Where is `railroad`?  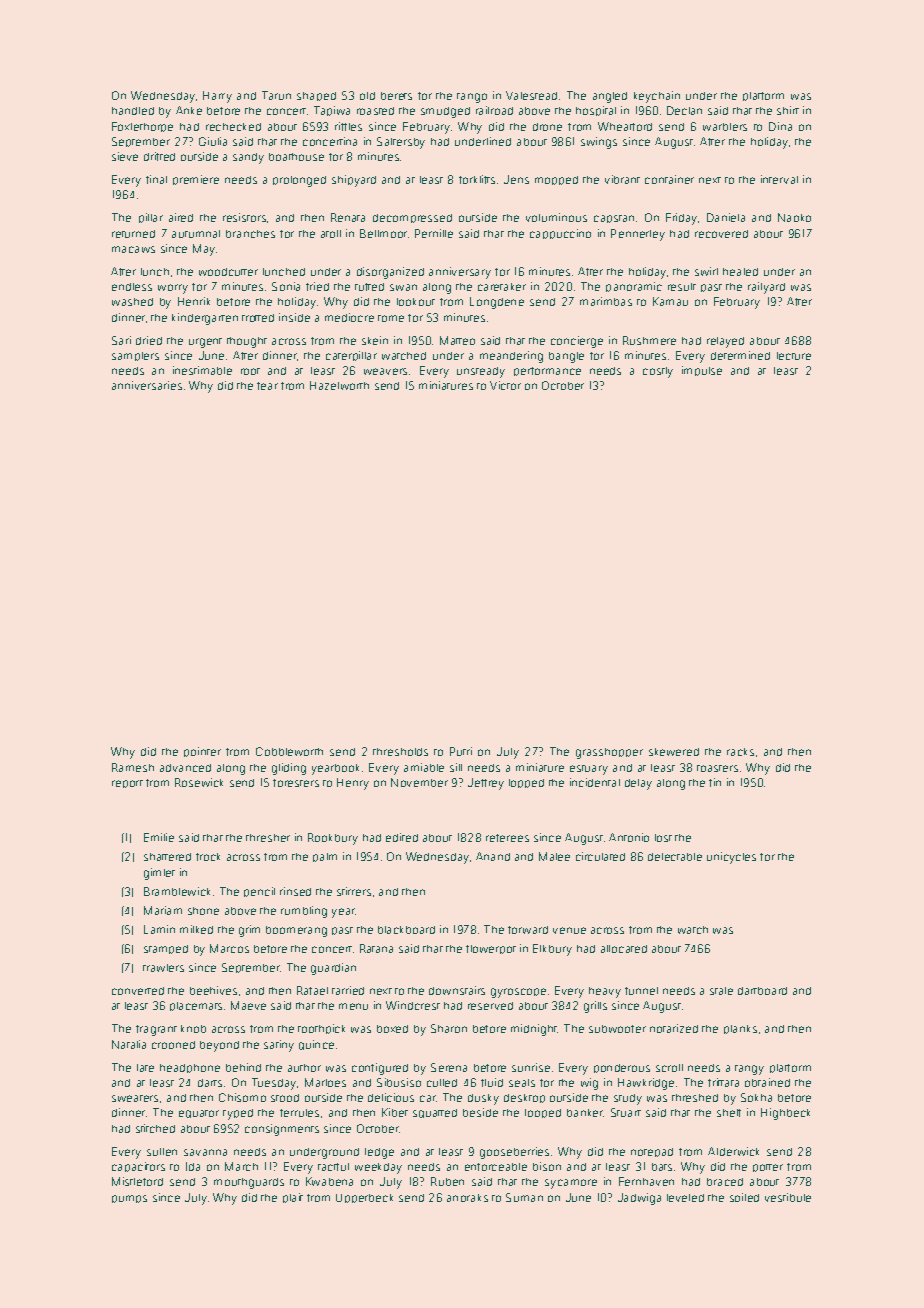 railroad is located at coordinates (494, 110).
